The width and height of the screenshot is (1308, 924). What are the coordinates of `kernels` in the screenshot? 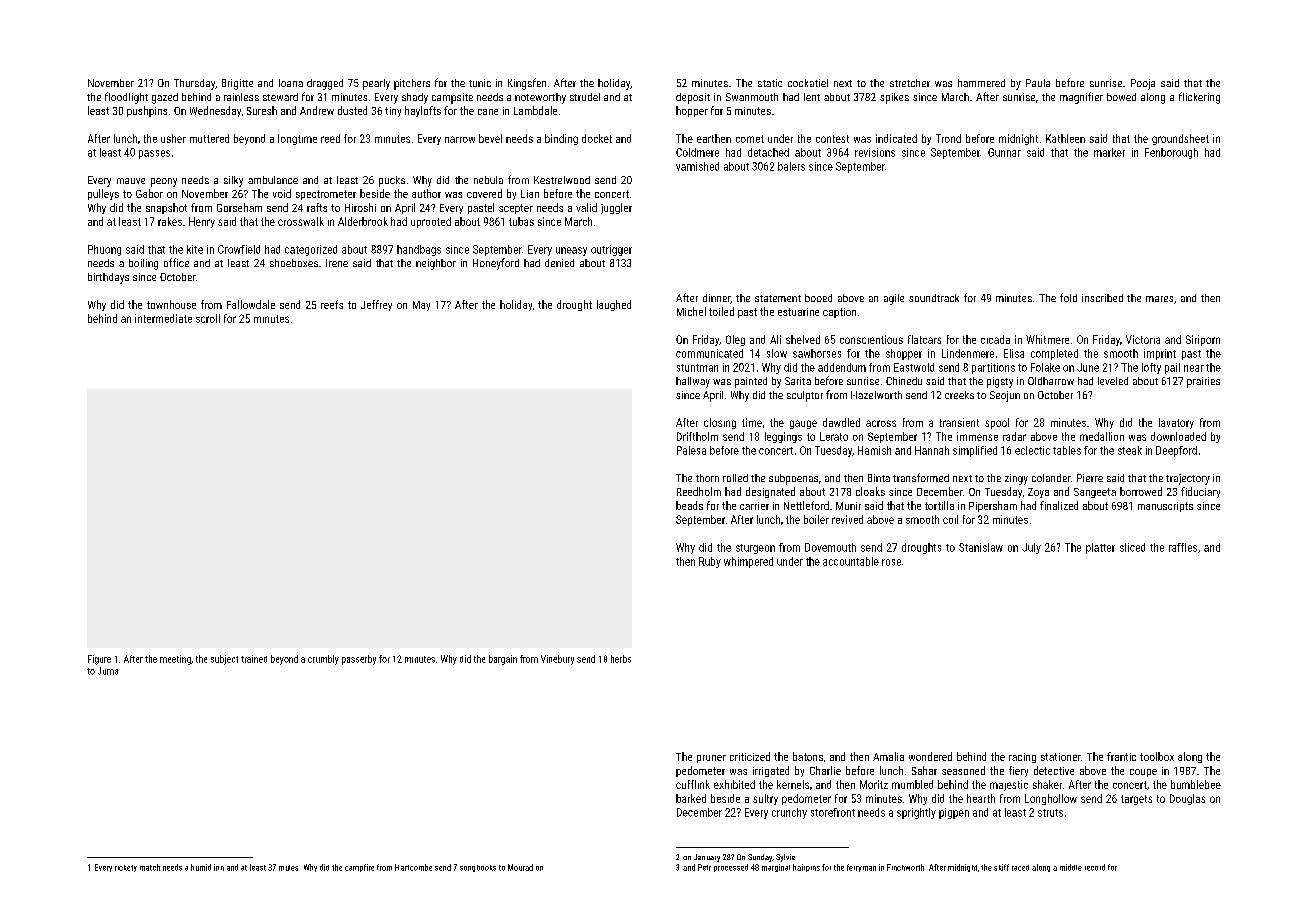 It's located at (793, 784).
